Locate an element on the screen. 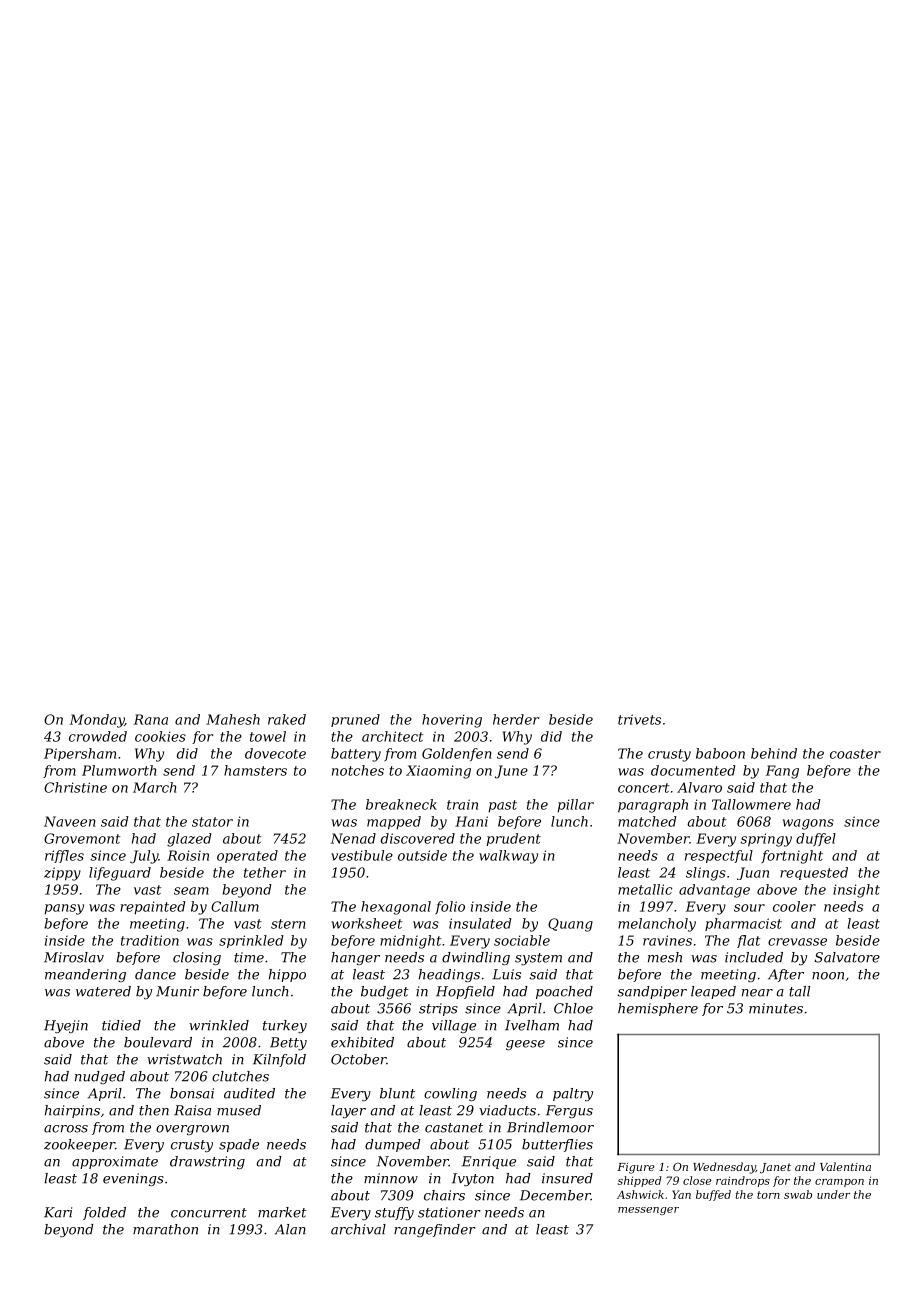  repainted is located at coordinates (153, 908).
